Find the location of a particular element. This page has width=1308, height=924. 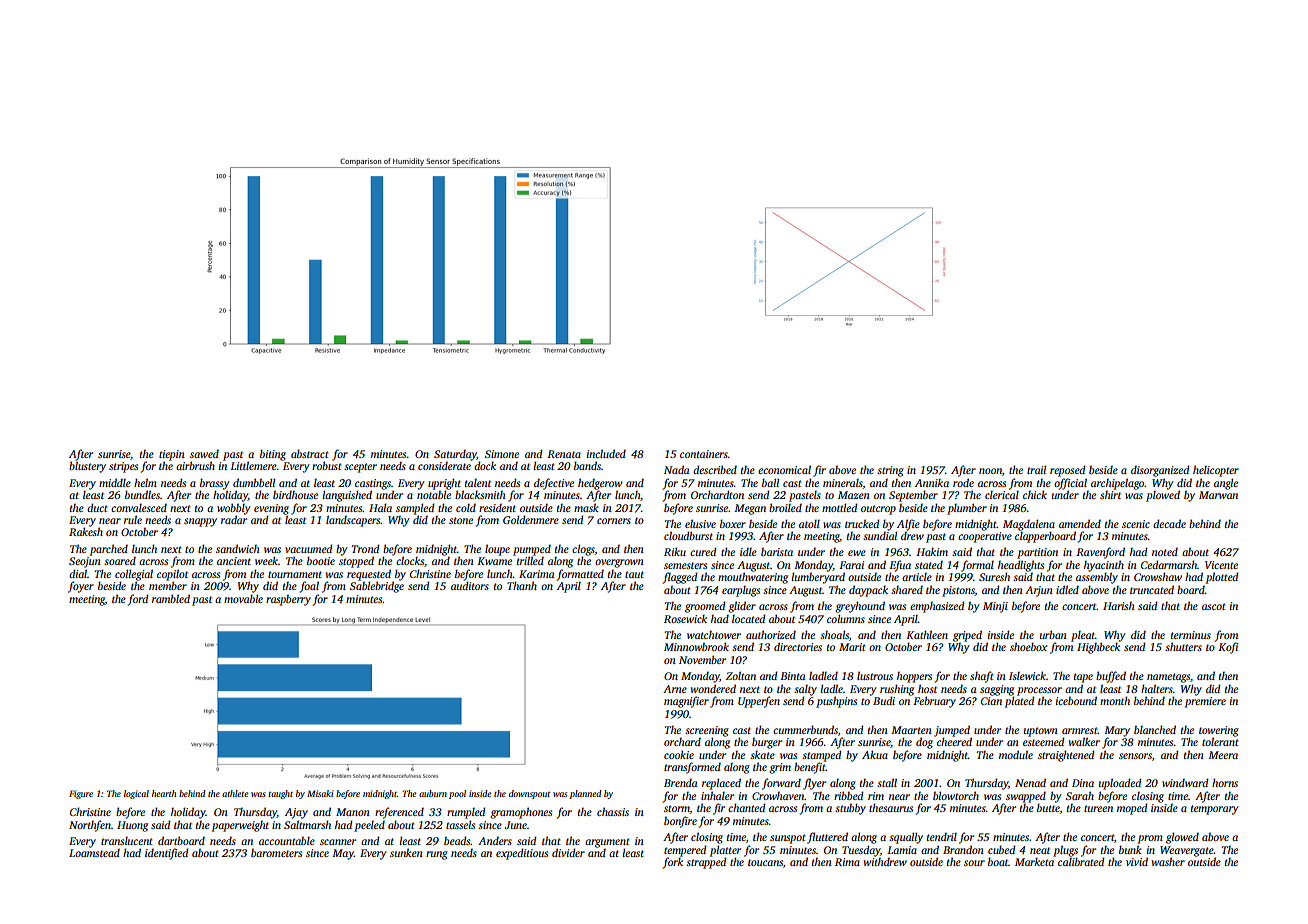

helicopter is located at coordinates (1216, 471).
